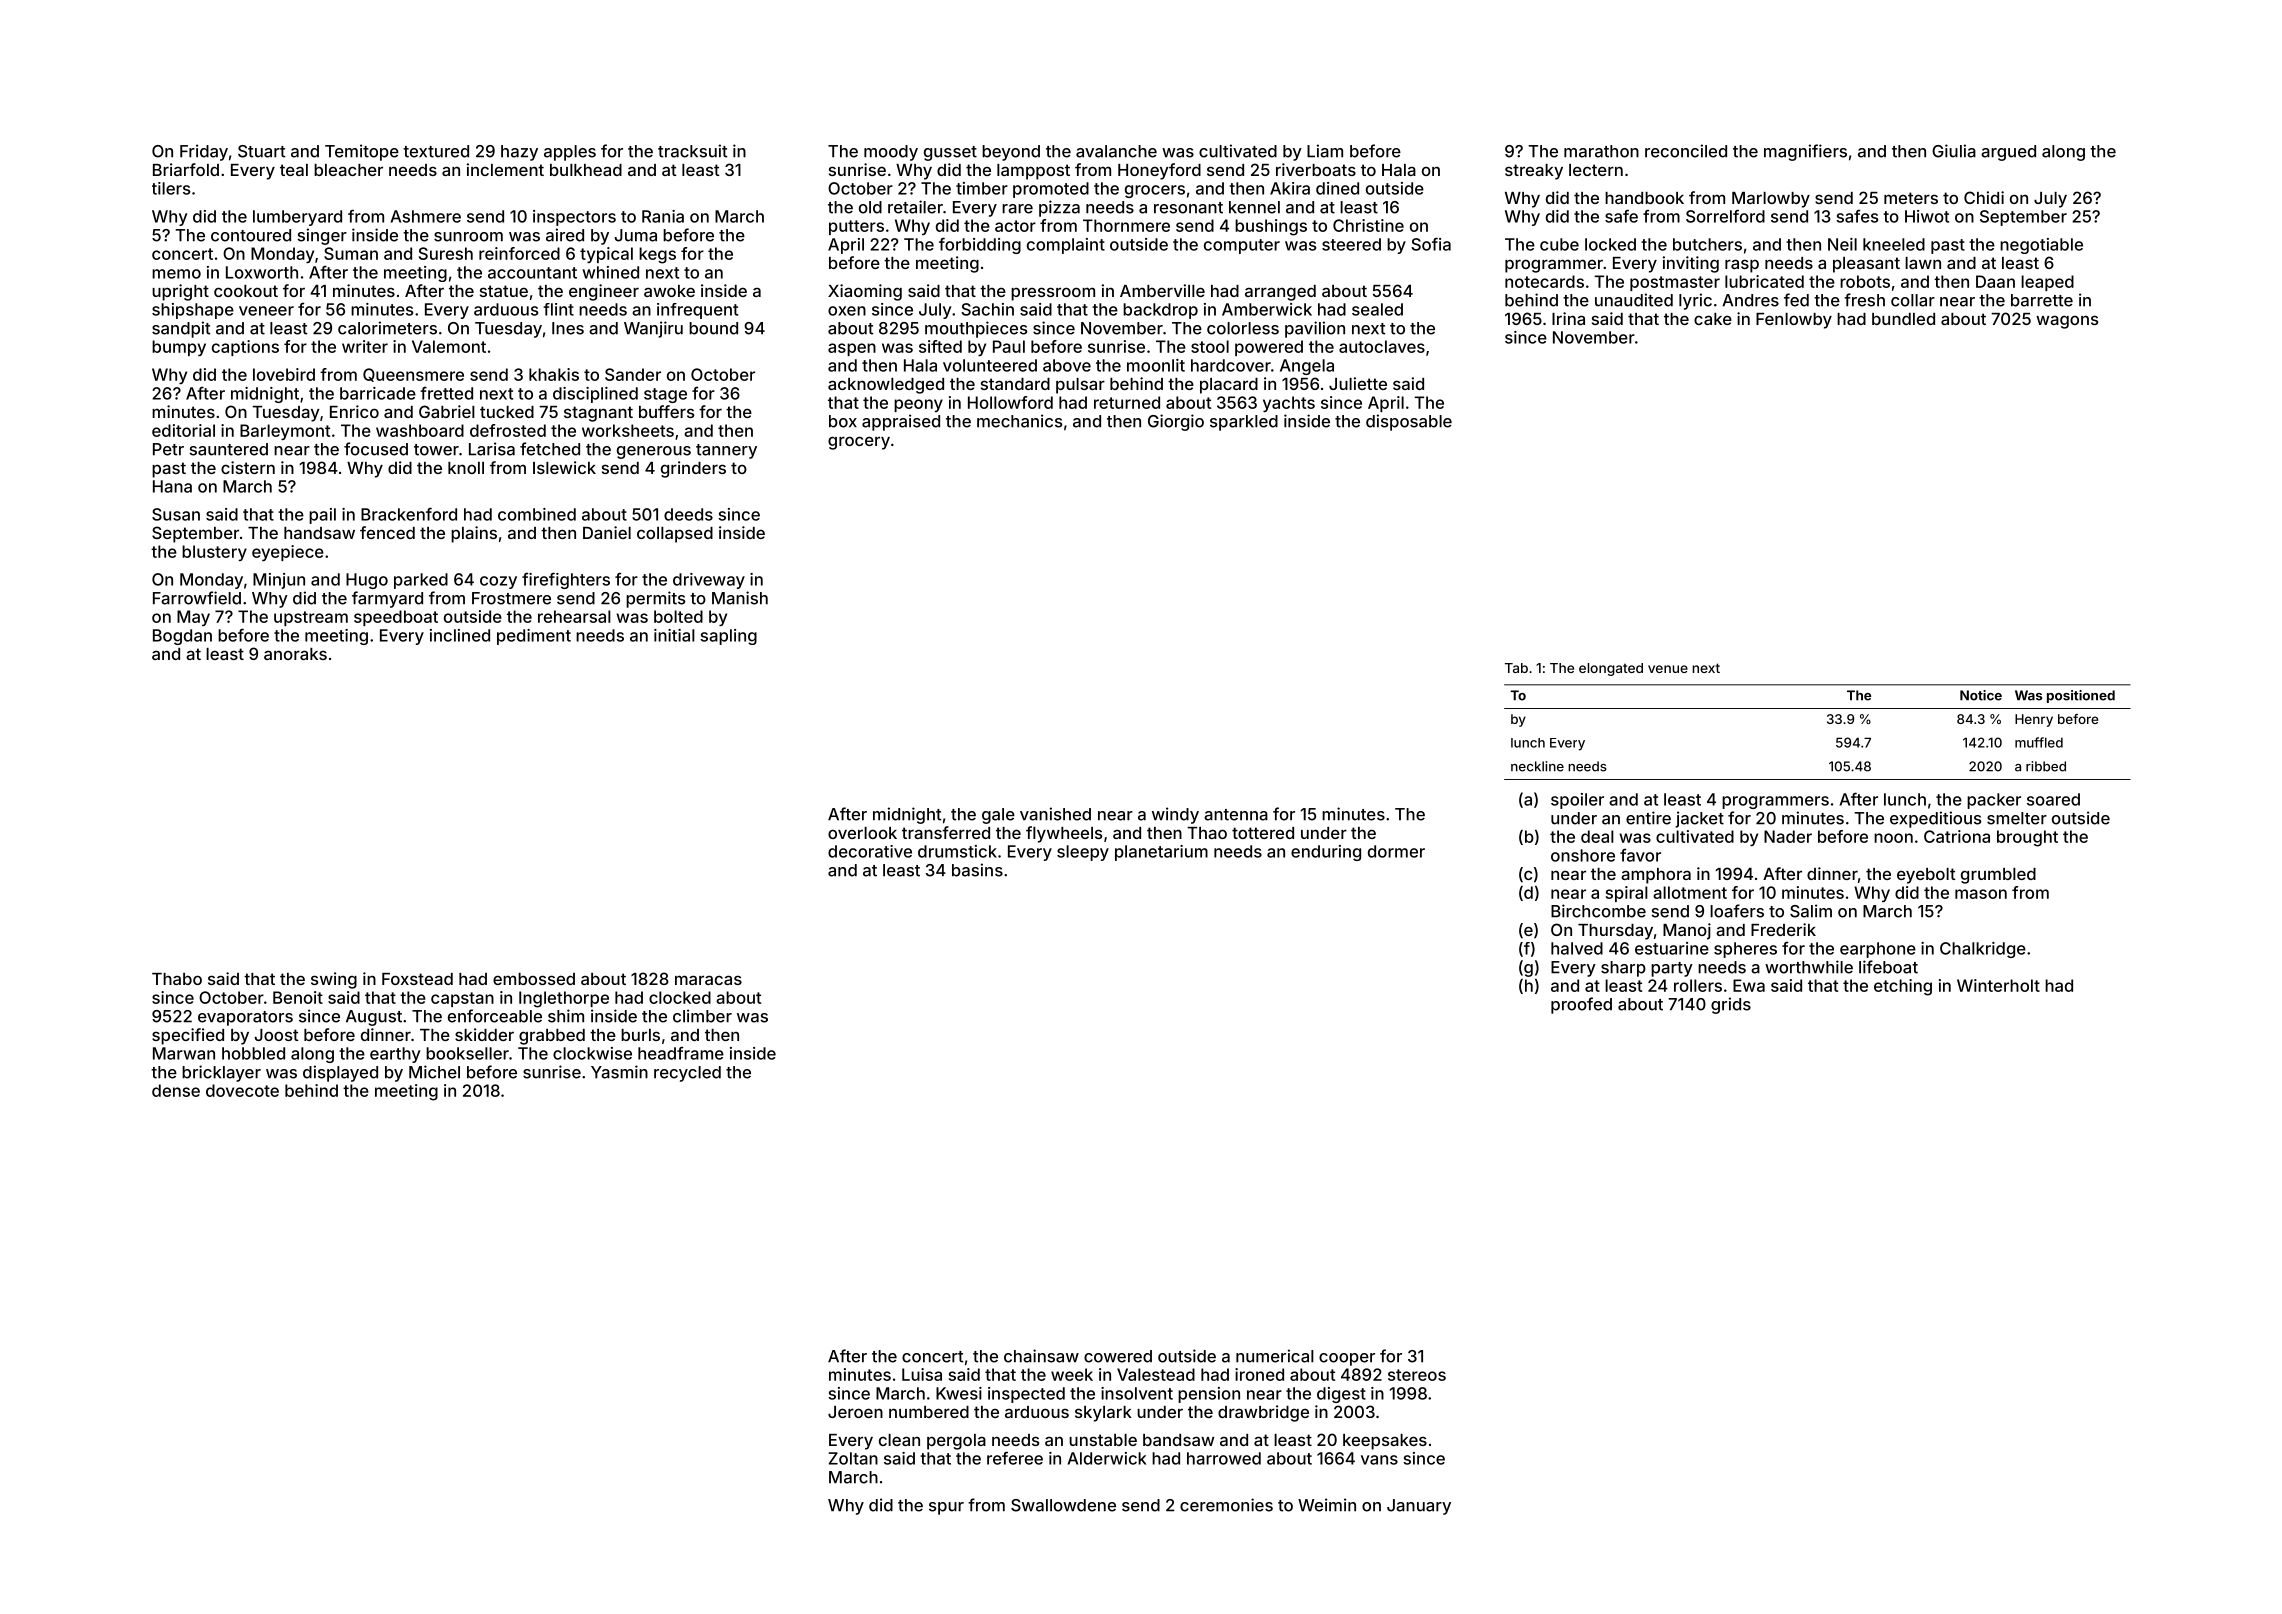  Describe the element at coordinates (657, 255) in the screenshot. I see `kegs` at that location.
